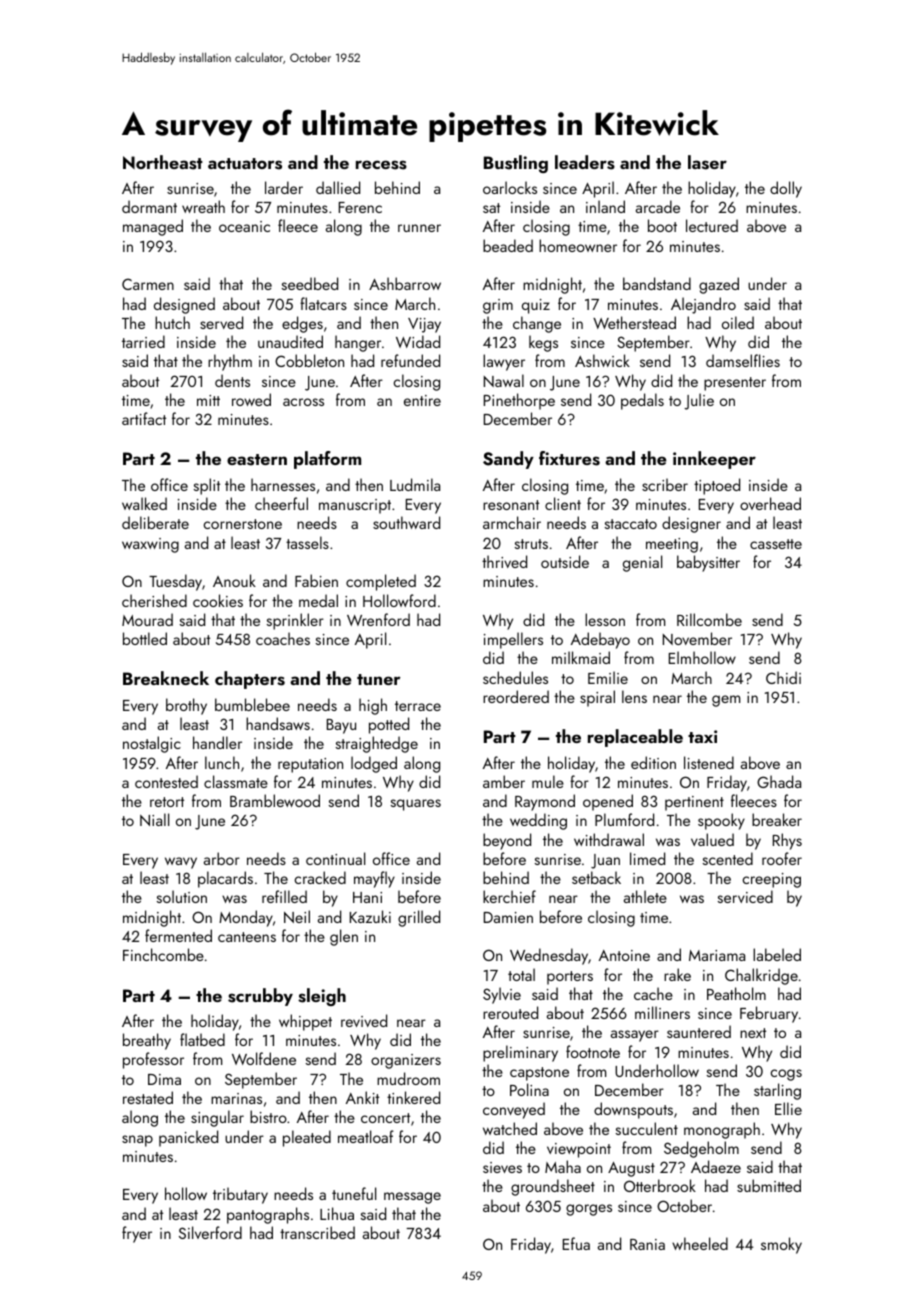 The image size is (924, 1308). What do you see at coordinates (379, 679) in the page?
I see `tuner` at bounding box center [379, 679].
